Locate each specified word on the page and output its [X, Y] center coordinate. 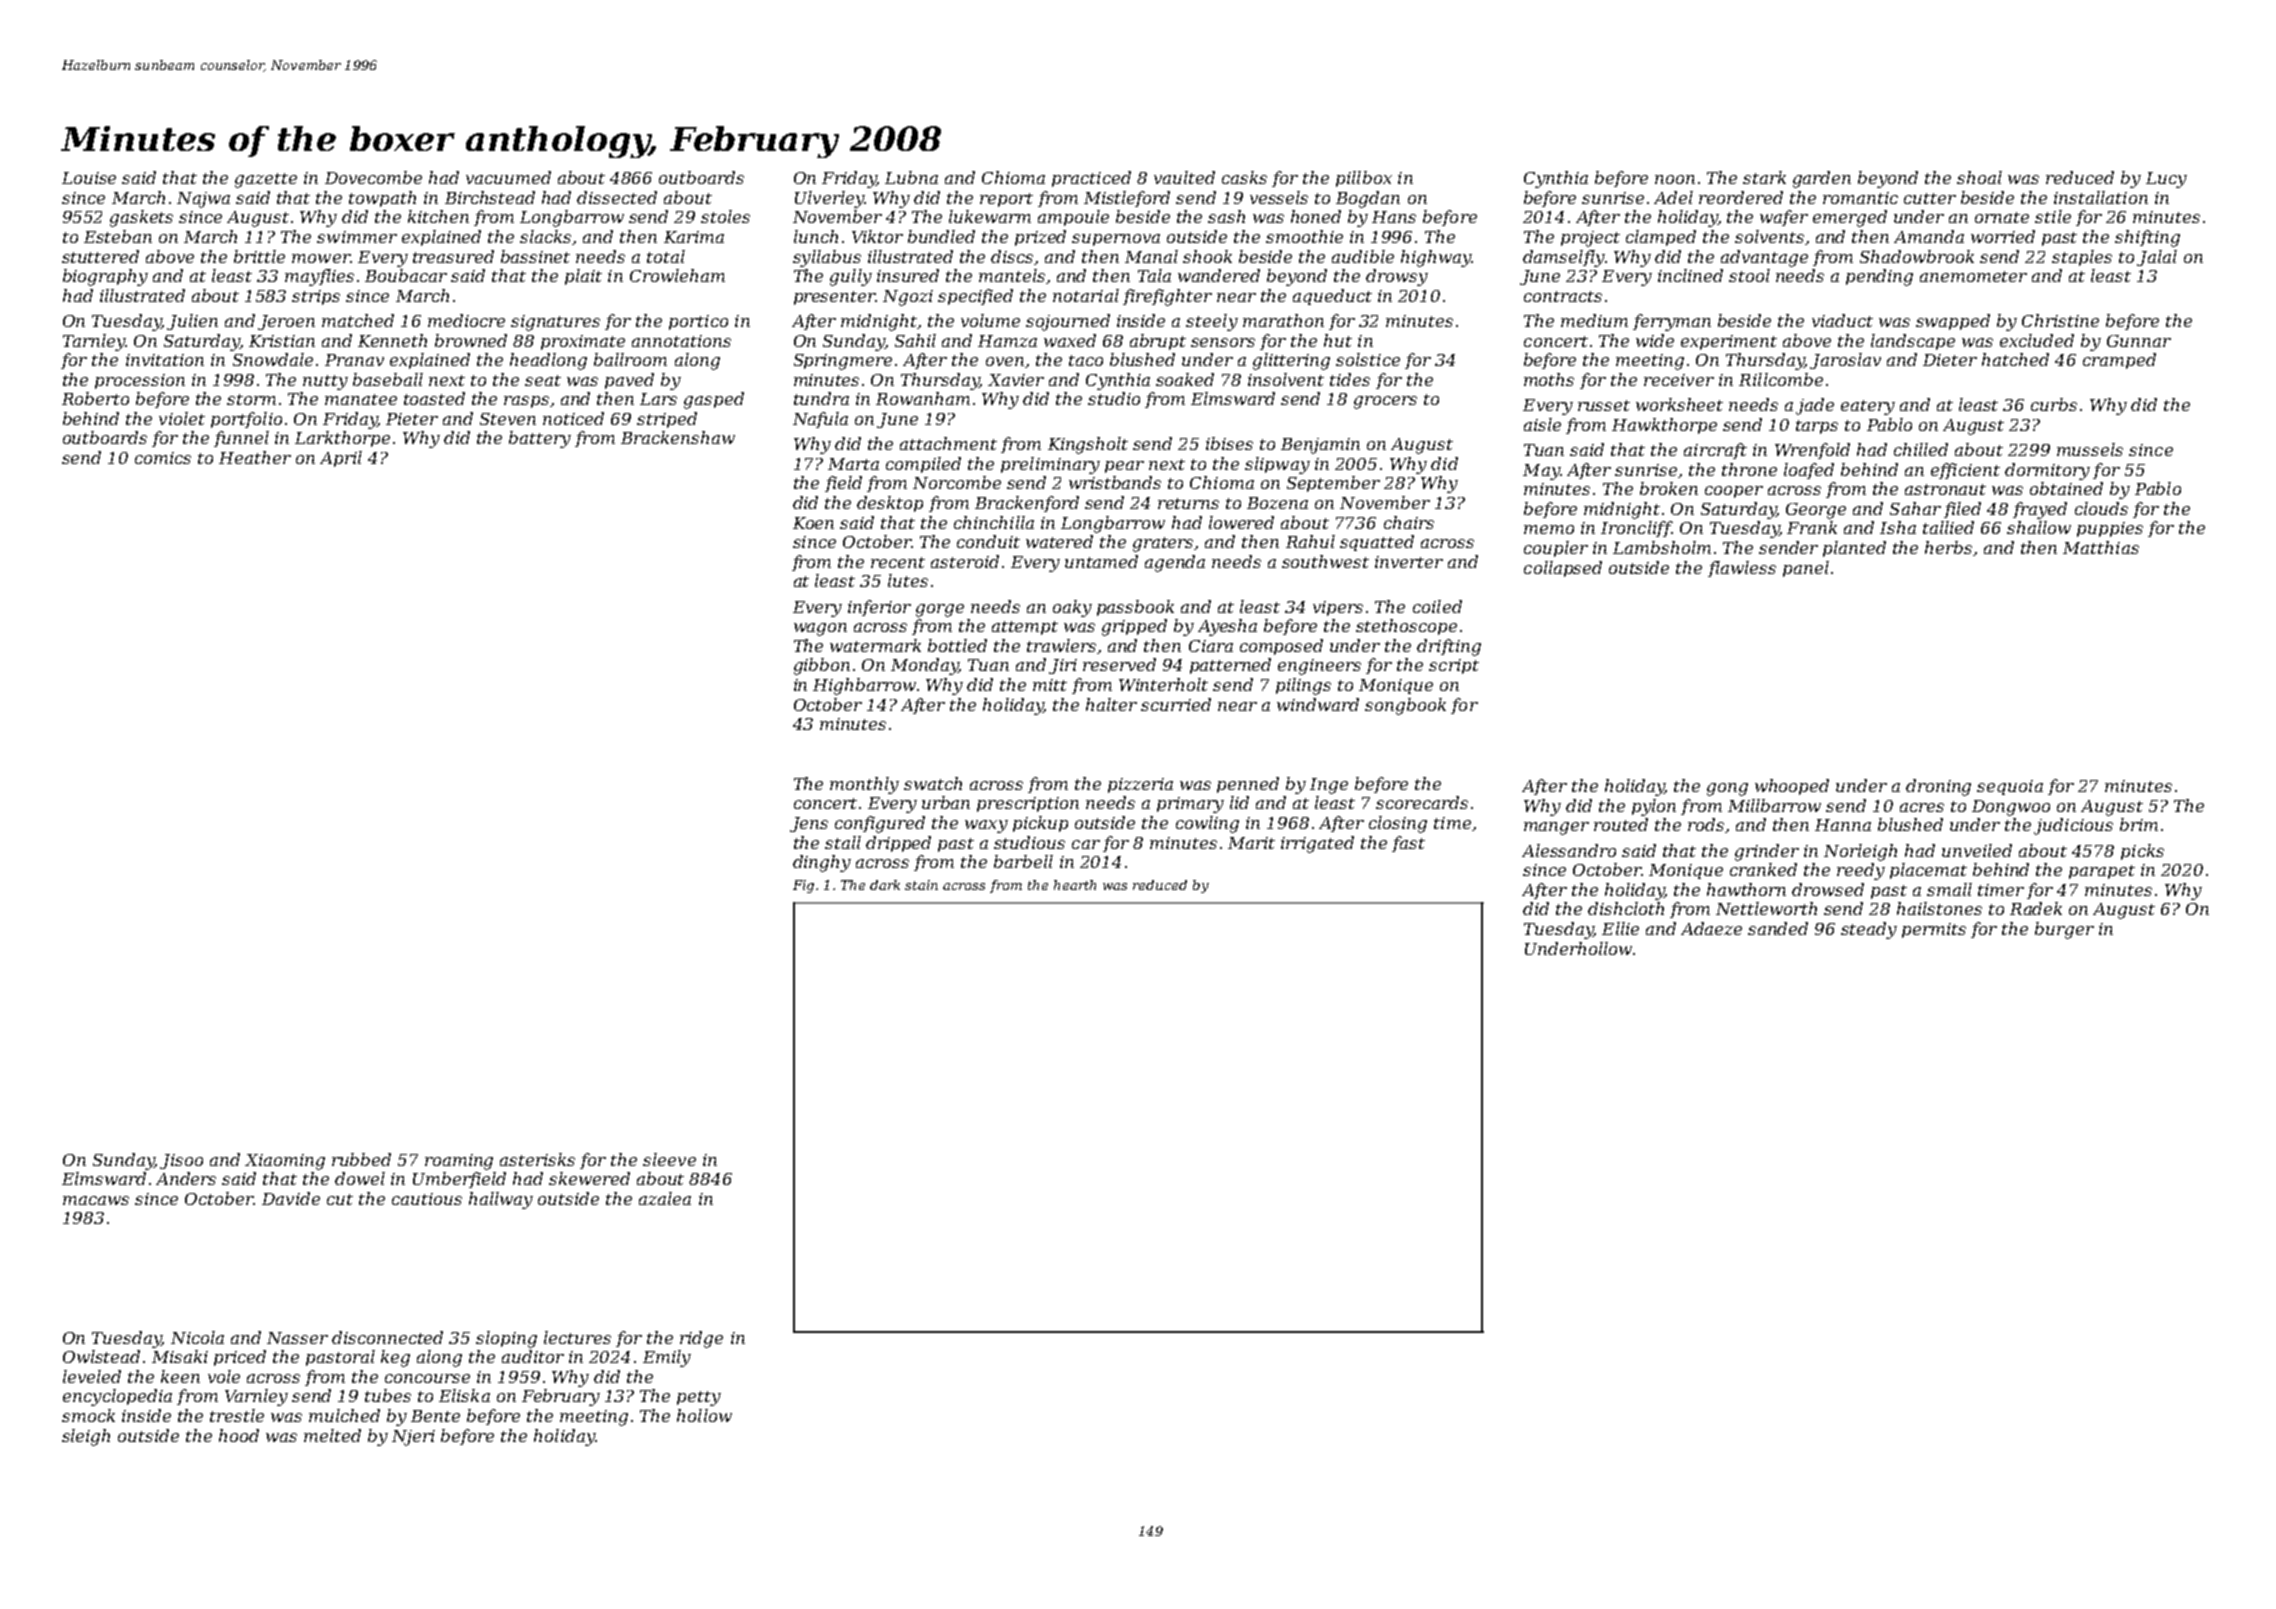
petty [699, 1398]
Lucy [2166, 180]
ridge [701, 1339]
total [666, 256]
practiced [1091, 179]
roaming [459, 1162]
